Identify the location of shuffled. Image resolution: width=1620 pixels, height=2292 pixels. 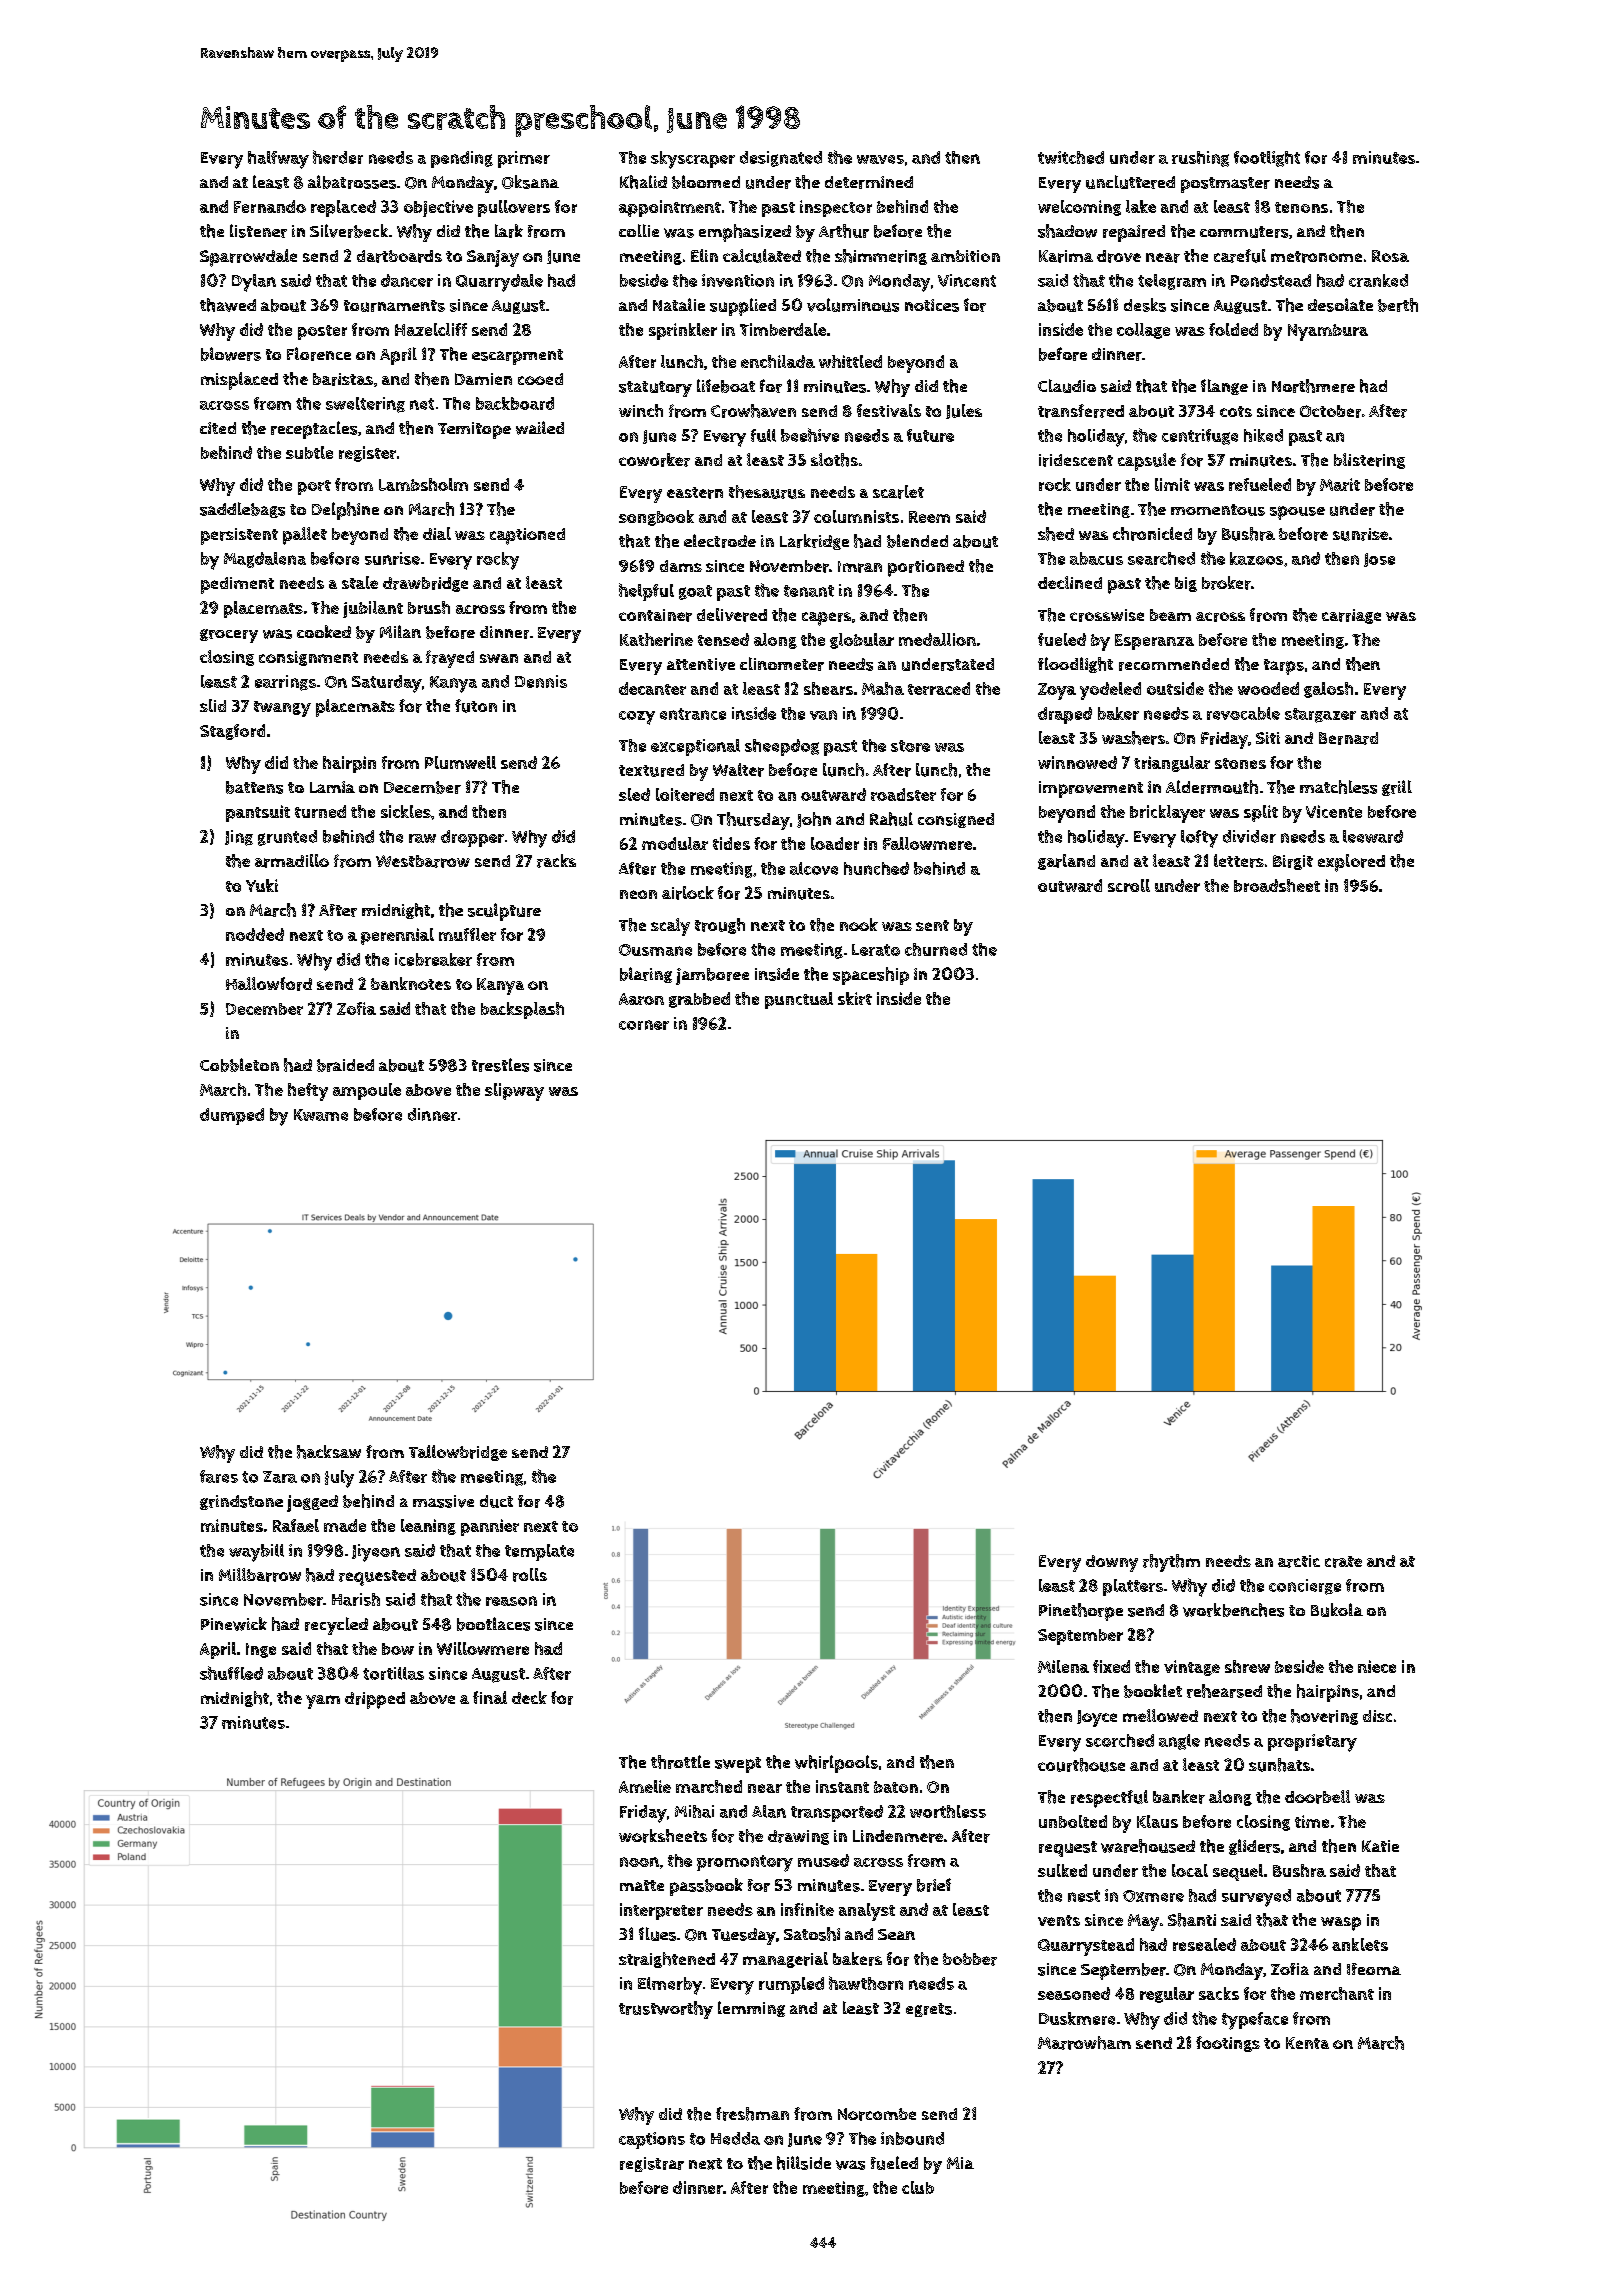
(231, 1673).
